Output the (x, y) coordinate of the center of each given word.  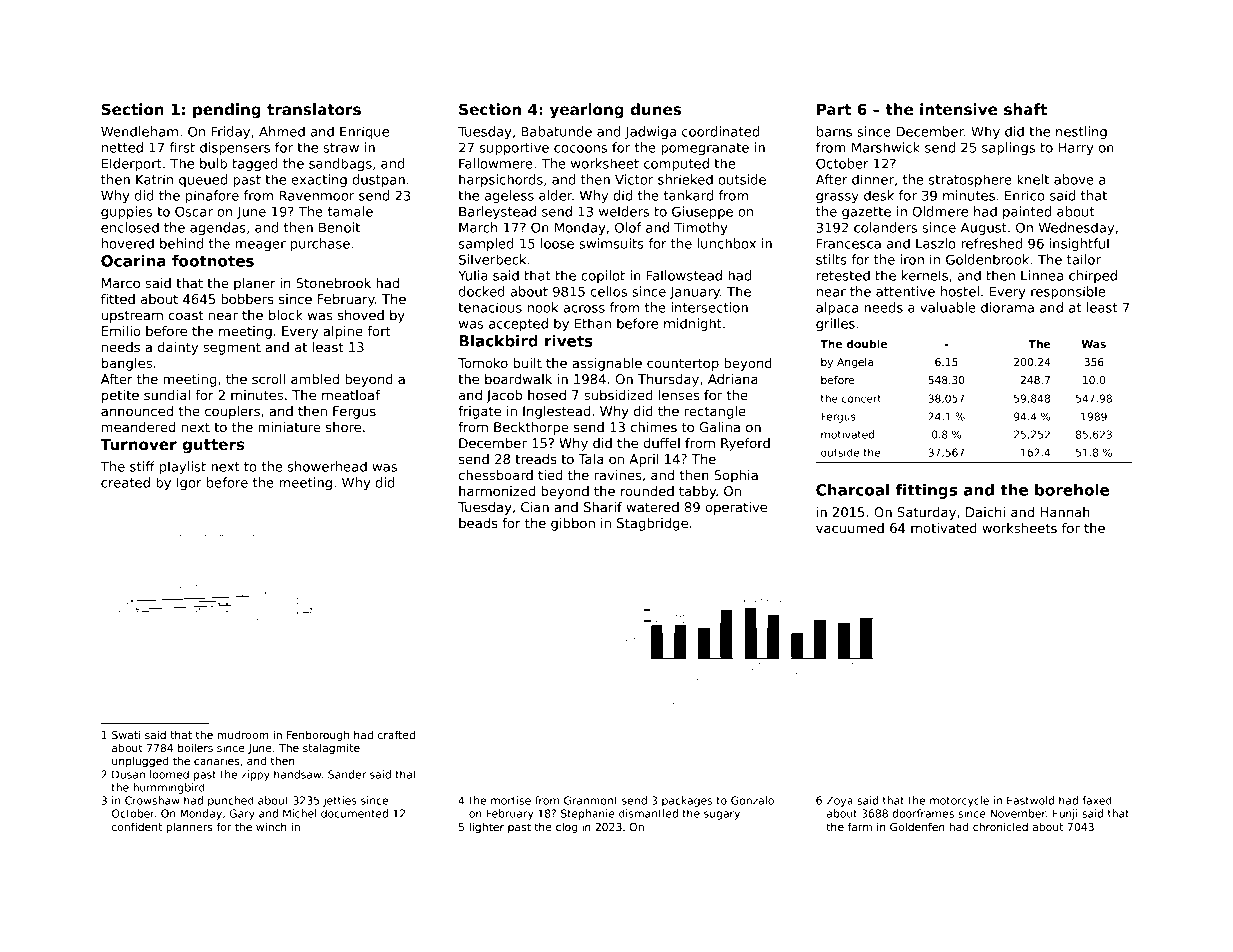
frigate (479, 412)
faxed (1097, 800)
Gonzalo (752, 800)
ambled (315, 379)
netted (122, 147)
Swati (126, 734)
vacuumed (850, 528)
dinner (873, 179)
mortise (511, 800)
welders (624, 211)
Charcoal (852, 490)
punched (231, 801)
